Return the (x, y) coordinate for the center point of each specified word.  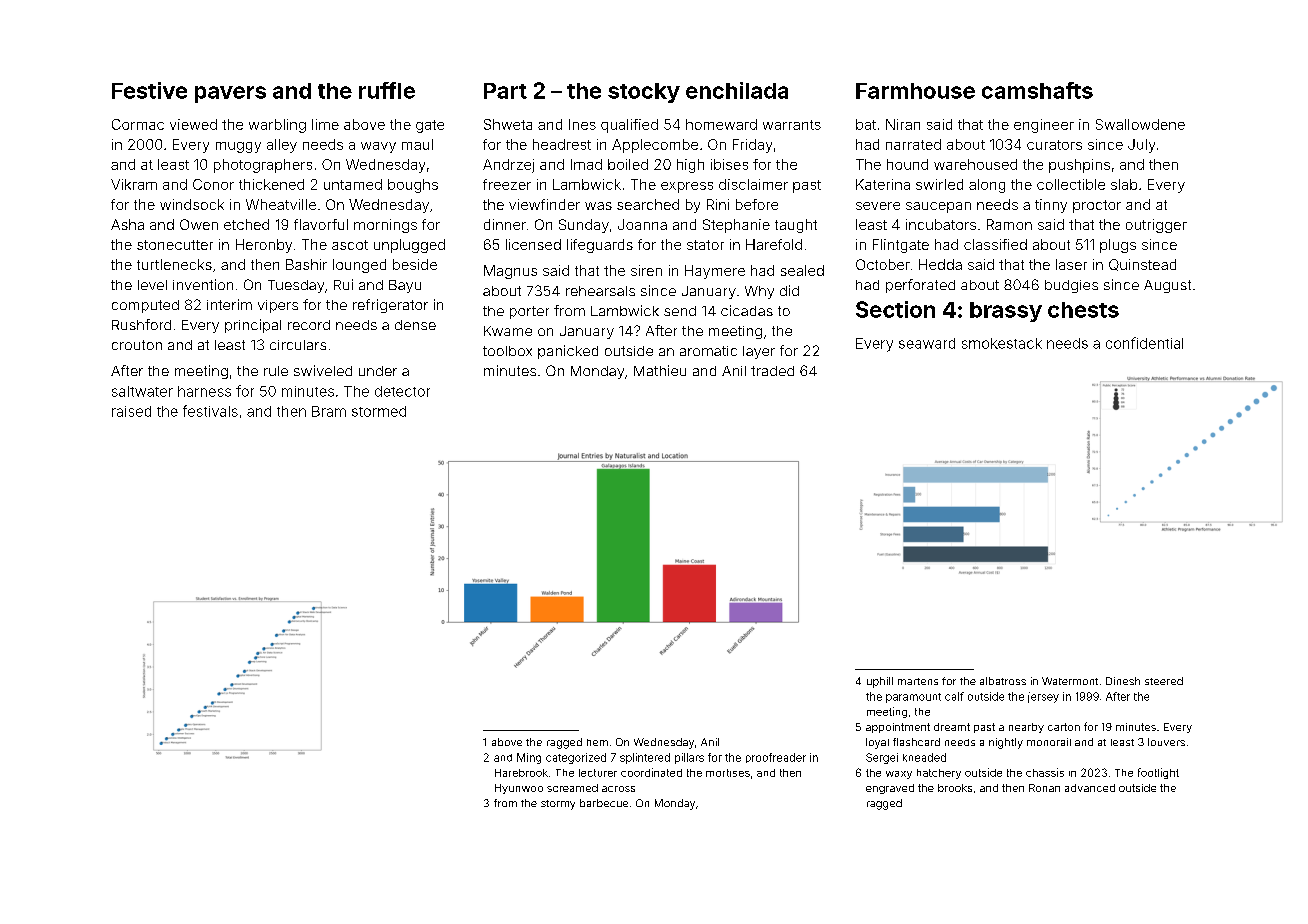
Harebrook (521, 773)
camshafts (1037, 90)
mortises (728, 773)
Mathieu (660, 370)
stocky (644, 93)
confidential (1144, 343)
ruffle (387, 90)
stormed (379, 411)
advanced (1090, 788)
